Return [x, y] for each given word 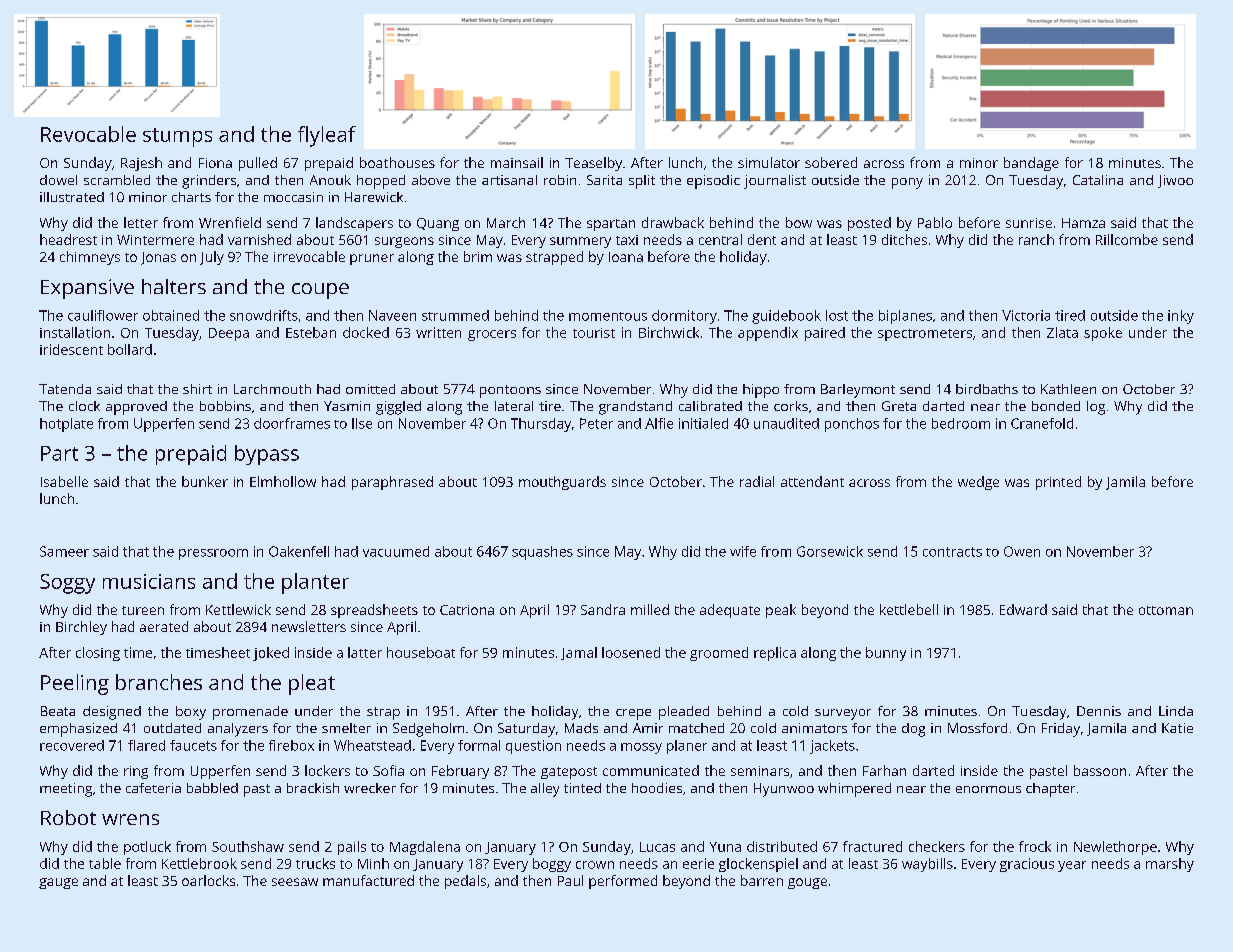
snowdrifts [264, 315]
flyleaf [327, 136]
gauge [58, 883]
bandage [1031, 164]
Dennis [1099, 711]
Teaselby [593, 164]
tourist [594, 333]
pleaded [684, 713]
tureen [143, 610]
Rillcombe [1127, 239]
